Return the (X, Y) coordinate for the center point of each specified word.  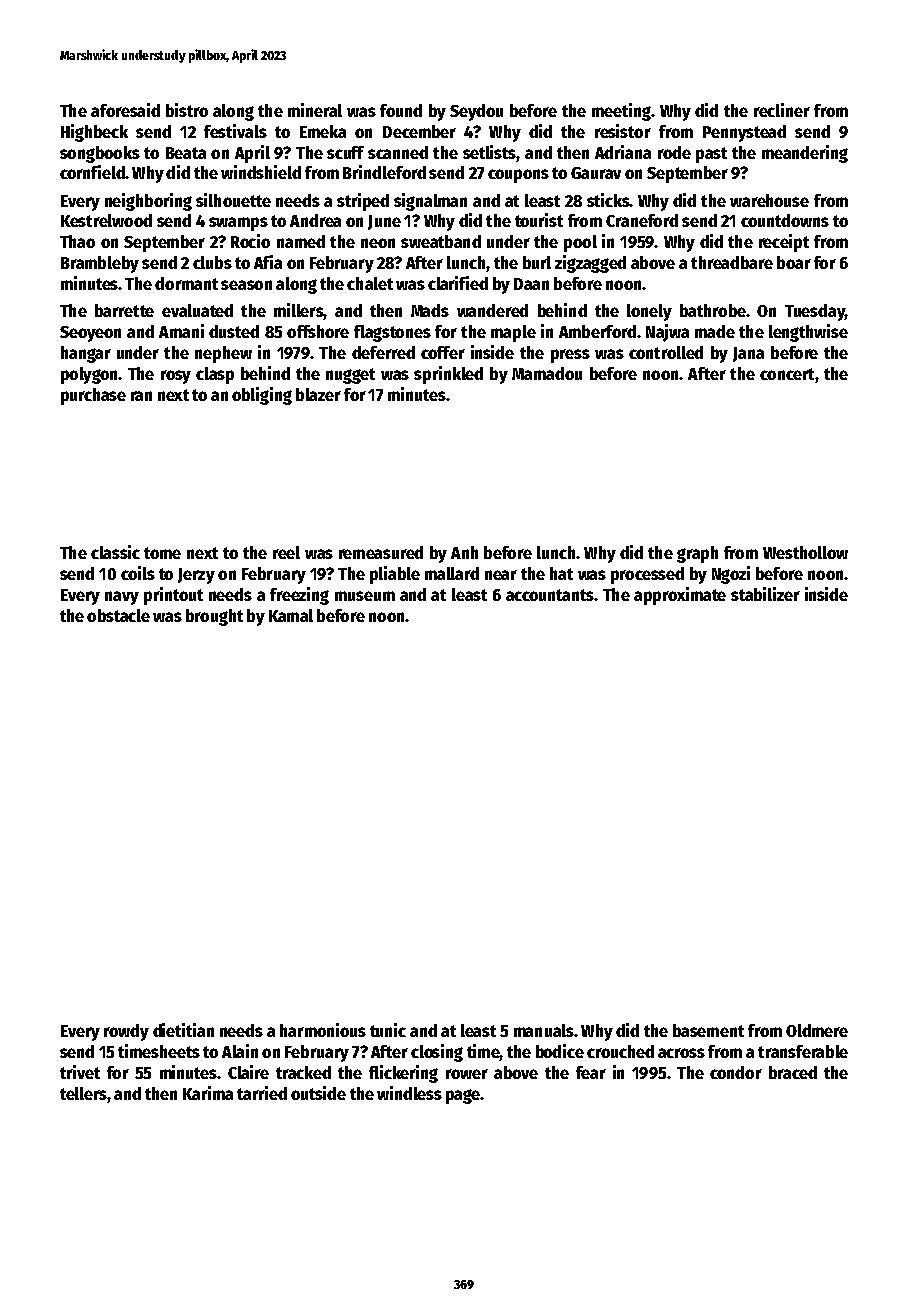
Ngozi (731, 575)
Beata (186, 153)
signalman (430, 202)
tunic (388, 1030)
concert (787, 374)
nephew (223, 354)
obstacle (118, 615)
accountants (550, 595)
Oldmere (817, 1030)
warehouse (769, 200)
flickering (403, 1074)
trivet (80, 1072)
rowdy (126, 1032)
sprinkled (448, 375)
